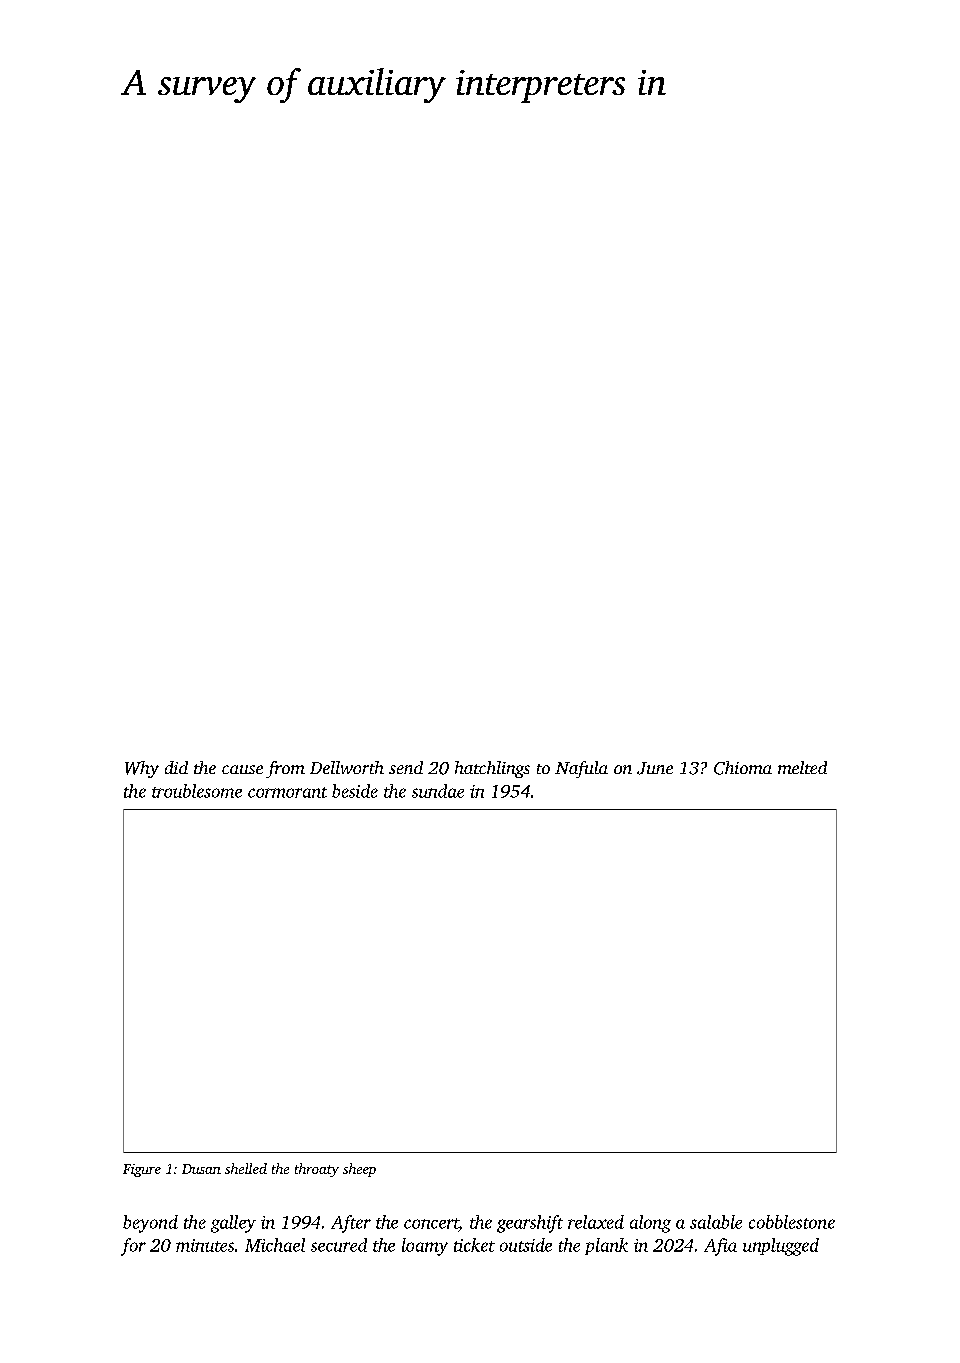 The height and width of the screenshot is (1363, 960). I want to click on unplugged, so click(781, 1247).
